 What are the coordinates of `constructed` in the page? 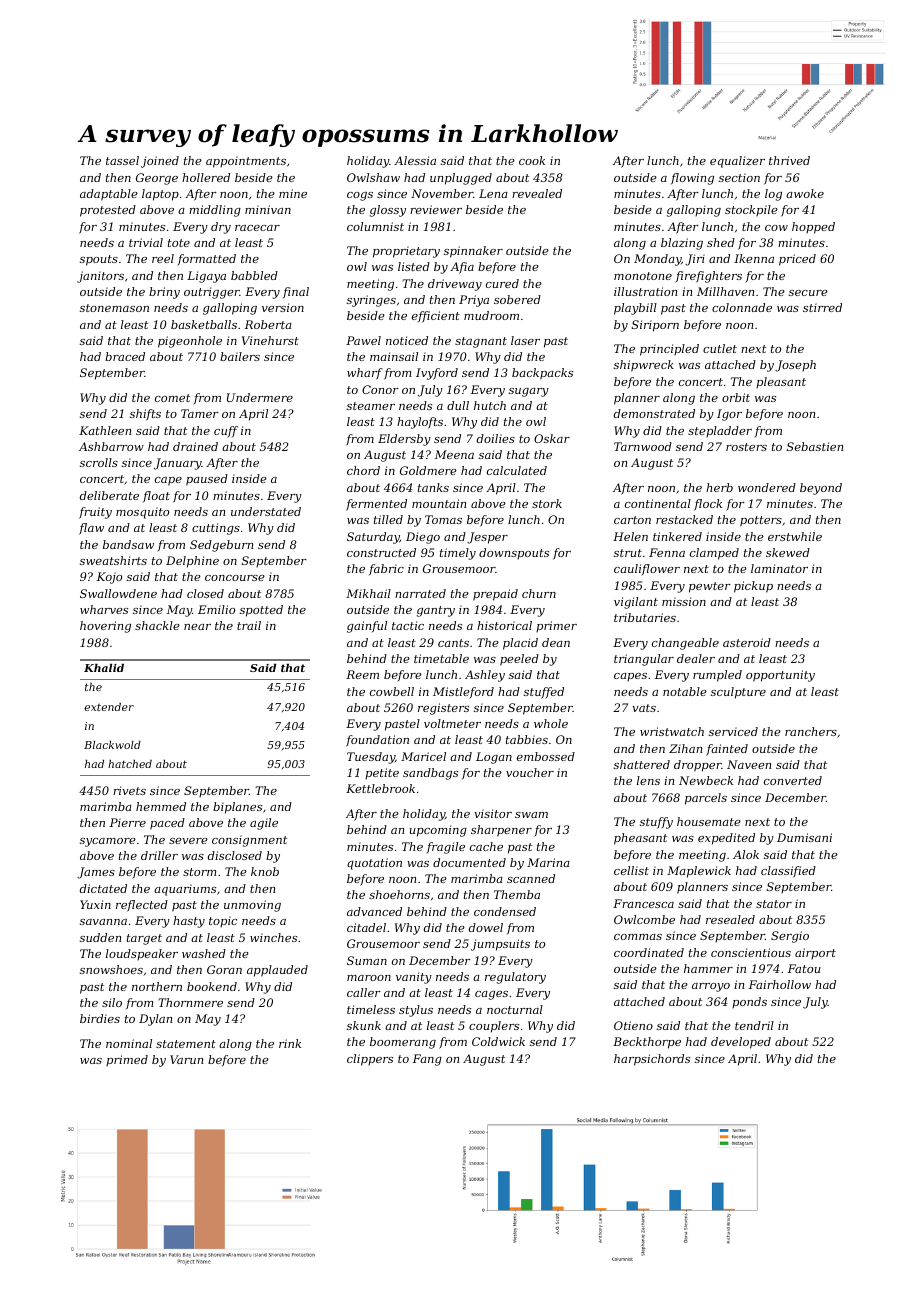 It's located at (381, 552).
